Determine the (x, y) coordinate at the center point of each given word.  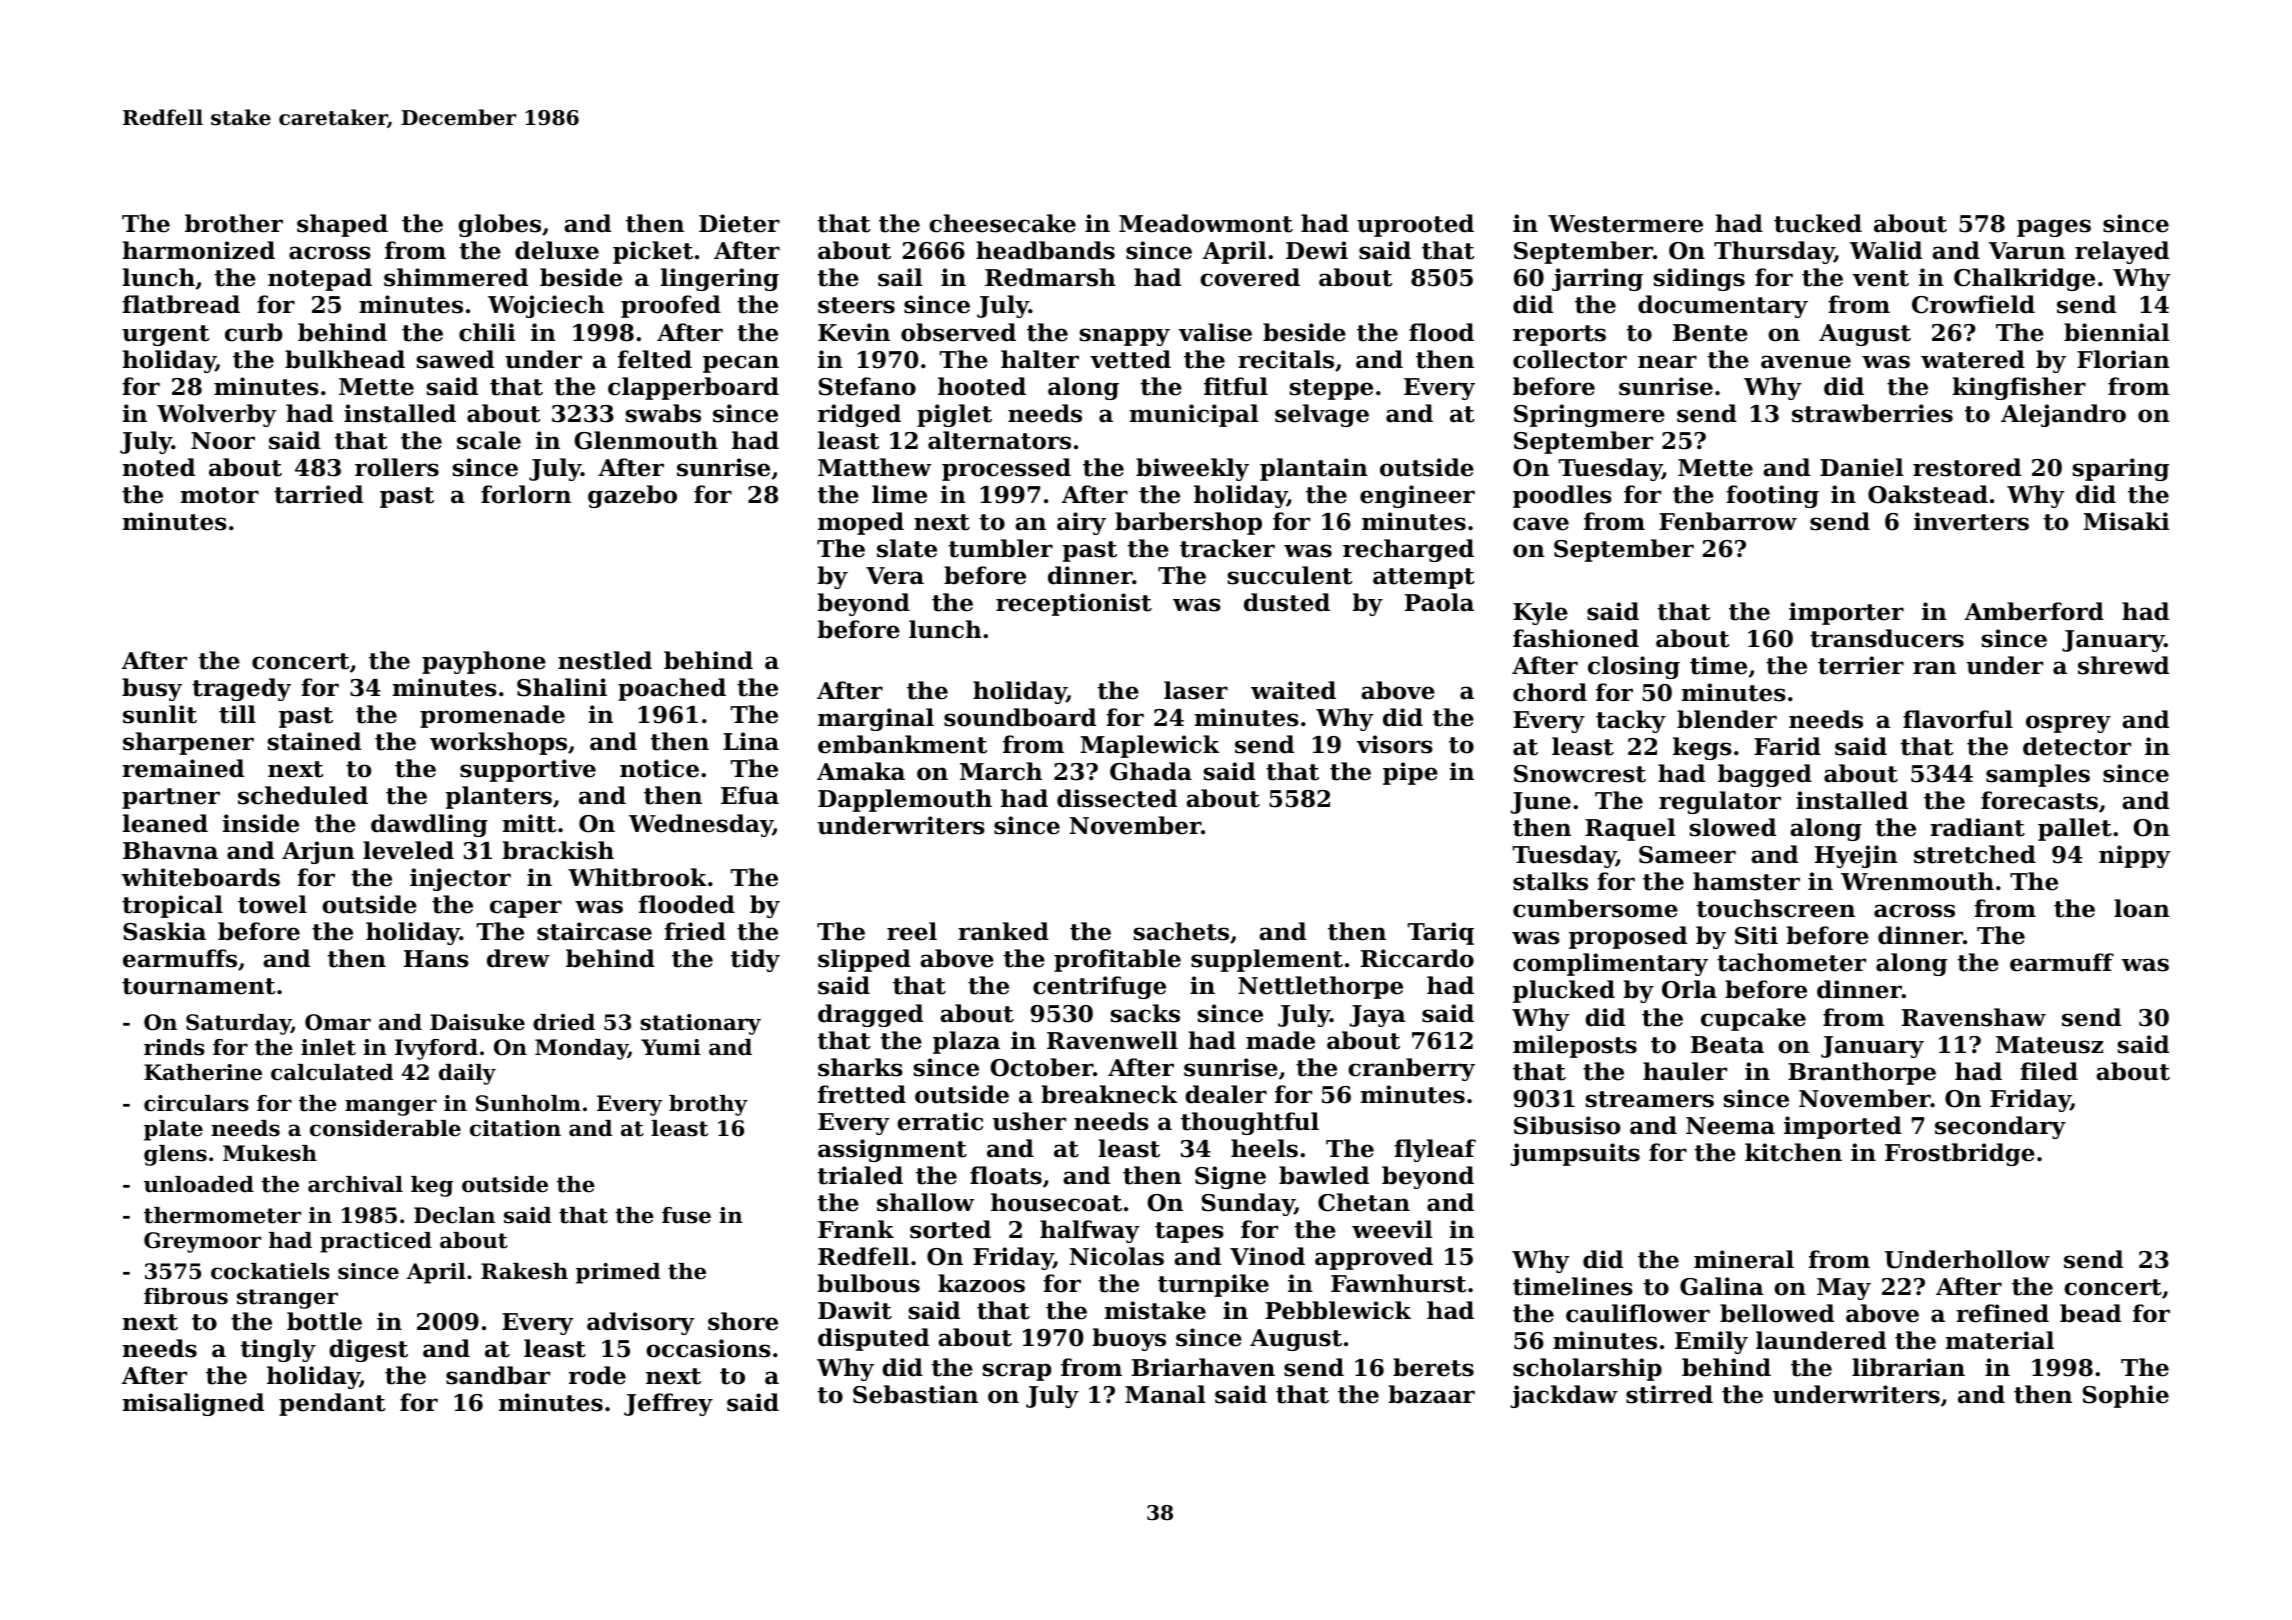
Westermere (1625, 224)
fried (695, 931)
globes (499, 225)
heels (1264, 1148)
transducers (1887, 638)
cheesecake (1002, 223)
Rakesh (524, 1271)
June (1541, 803)
